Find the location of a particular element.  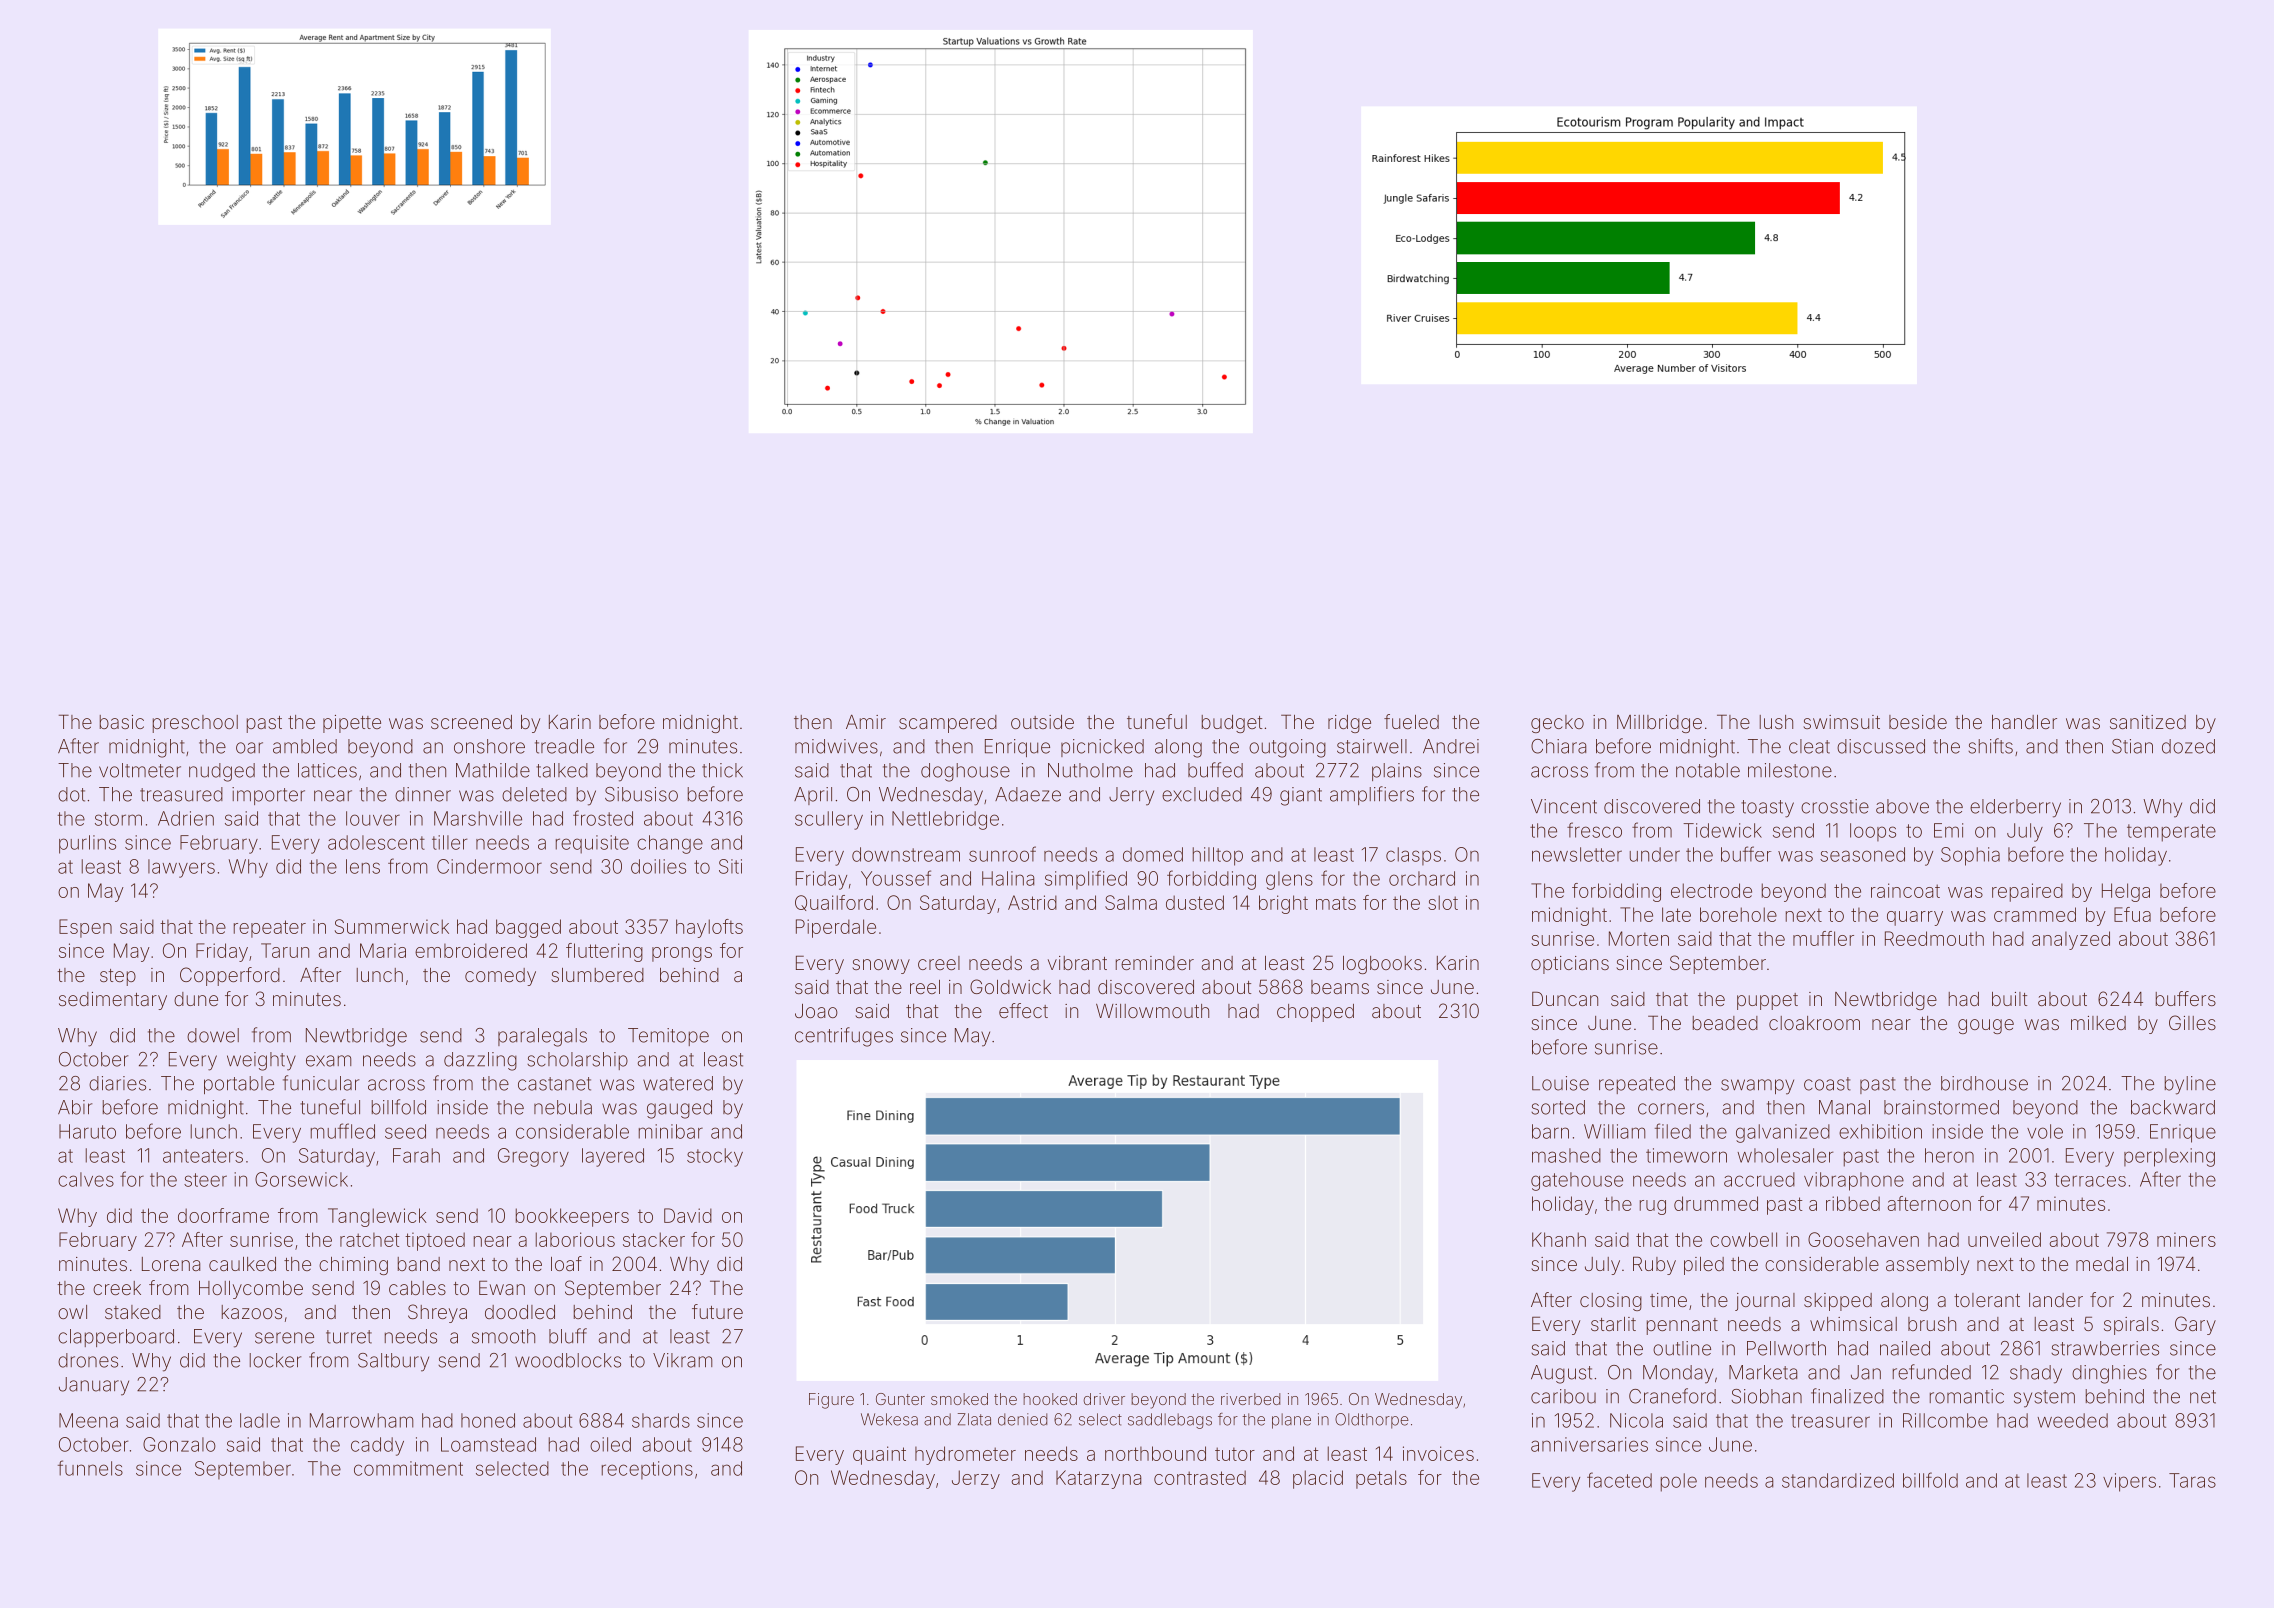

gecko is located at coordinates (1557, 724).
